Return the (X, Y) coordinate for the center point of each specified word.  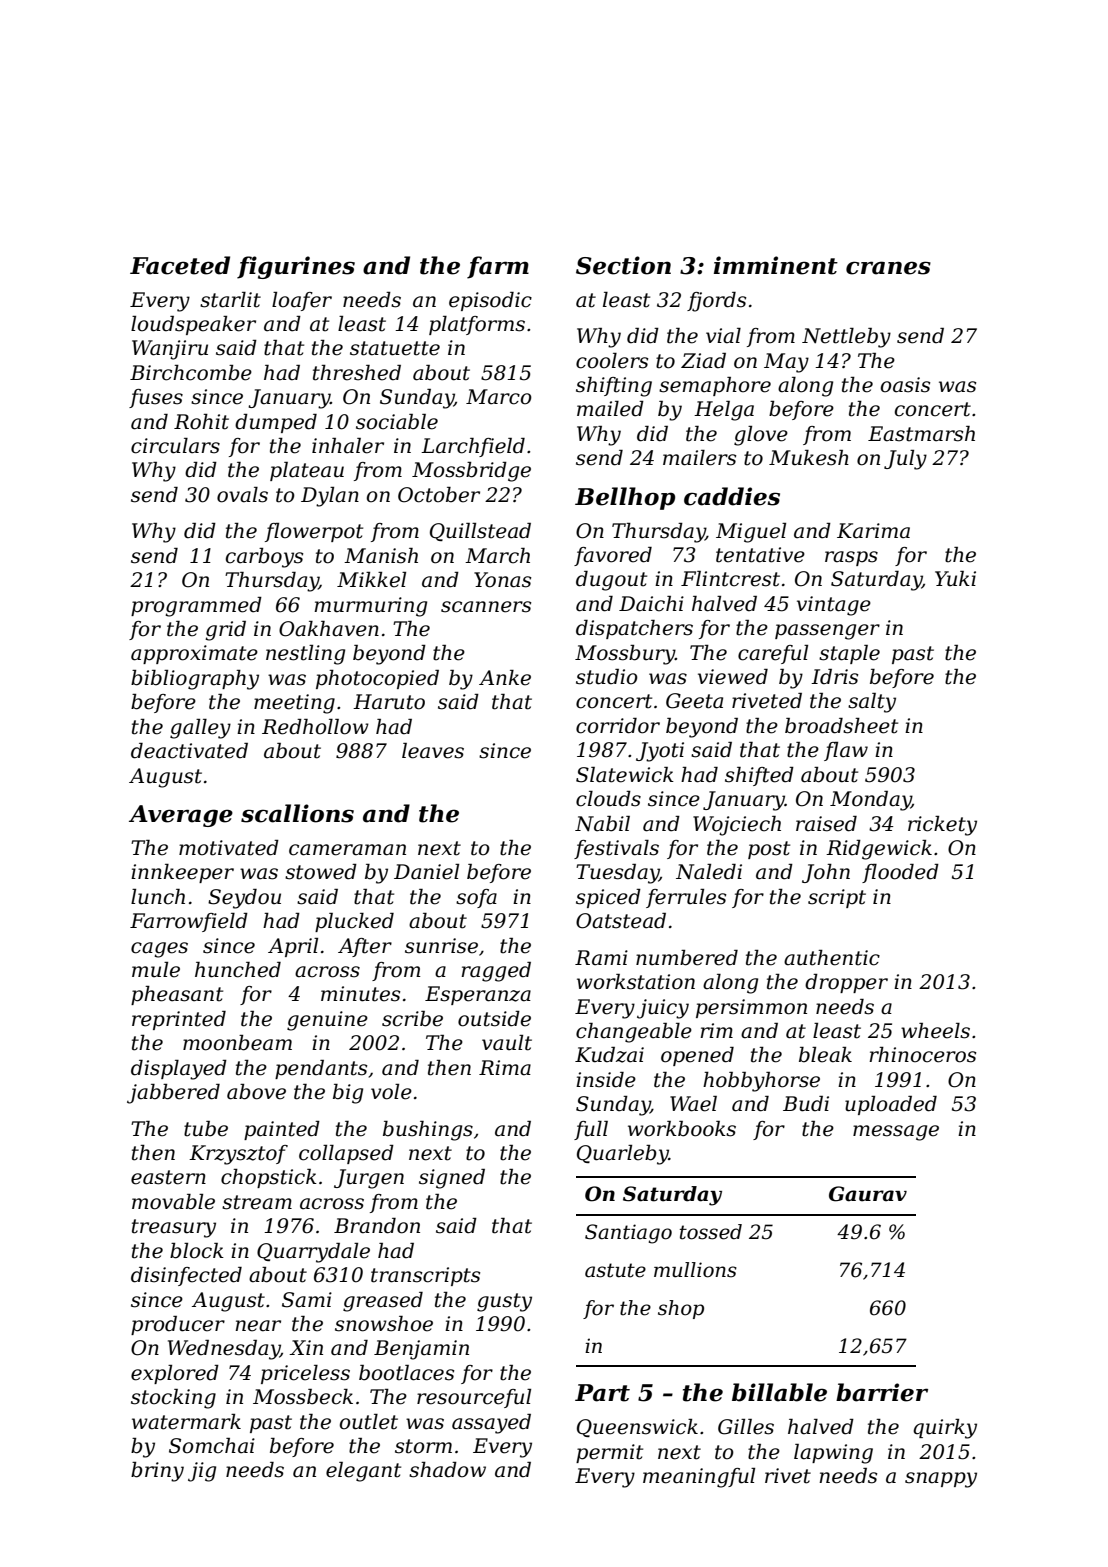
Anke (505, 678)
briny (157, 1472)
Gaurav (868, 1194)
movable (173, 1202)
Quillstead (480, 532)
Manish (381, 556)
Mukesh (809, 458)
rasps (851, 558)
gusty (504, 1302)
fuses (156, 398)
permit (609, 1453)
